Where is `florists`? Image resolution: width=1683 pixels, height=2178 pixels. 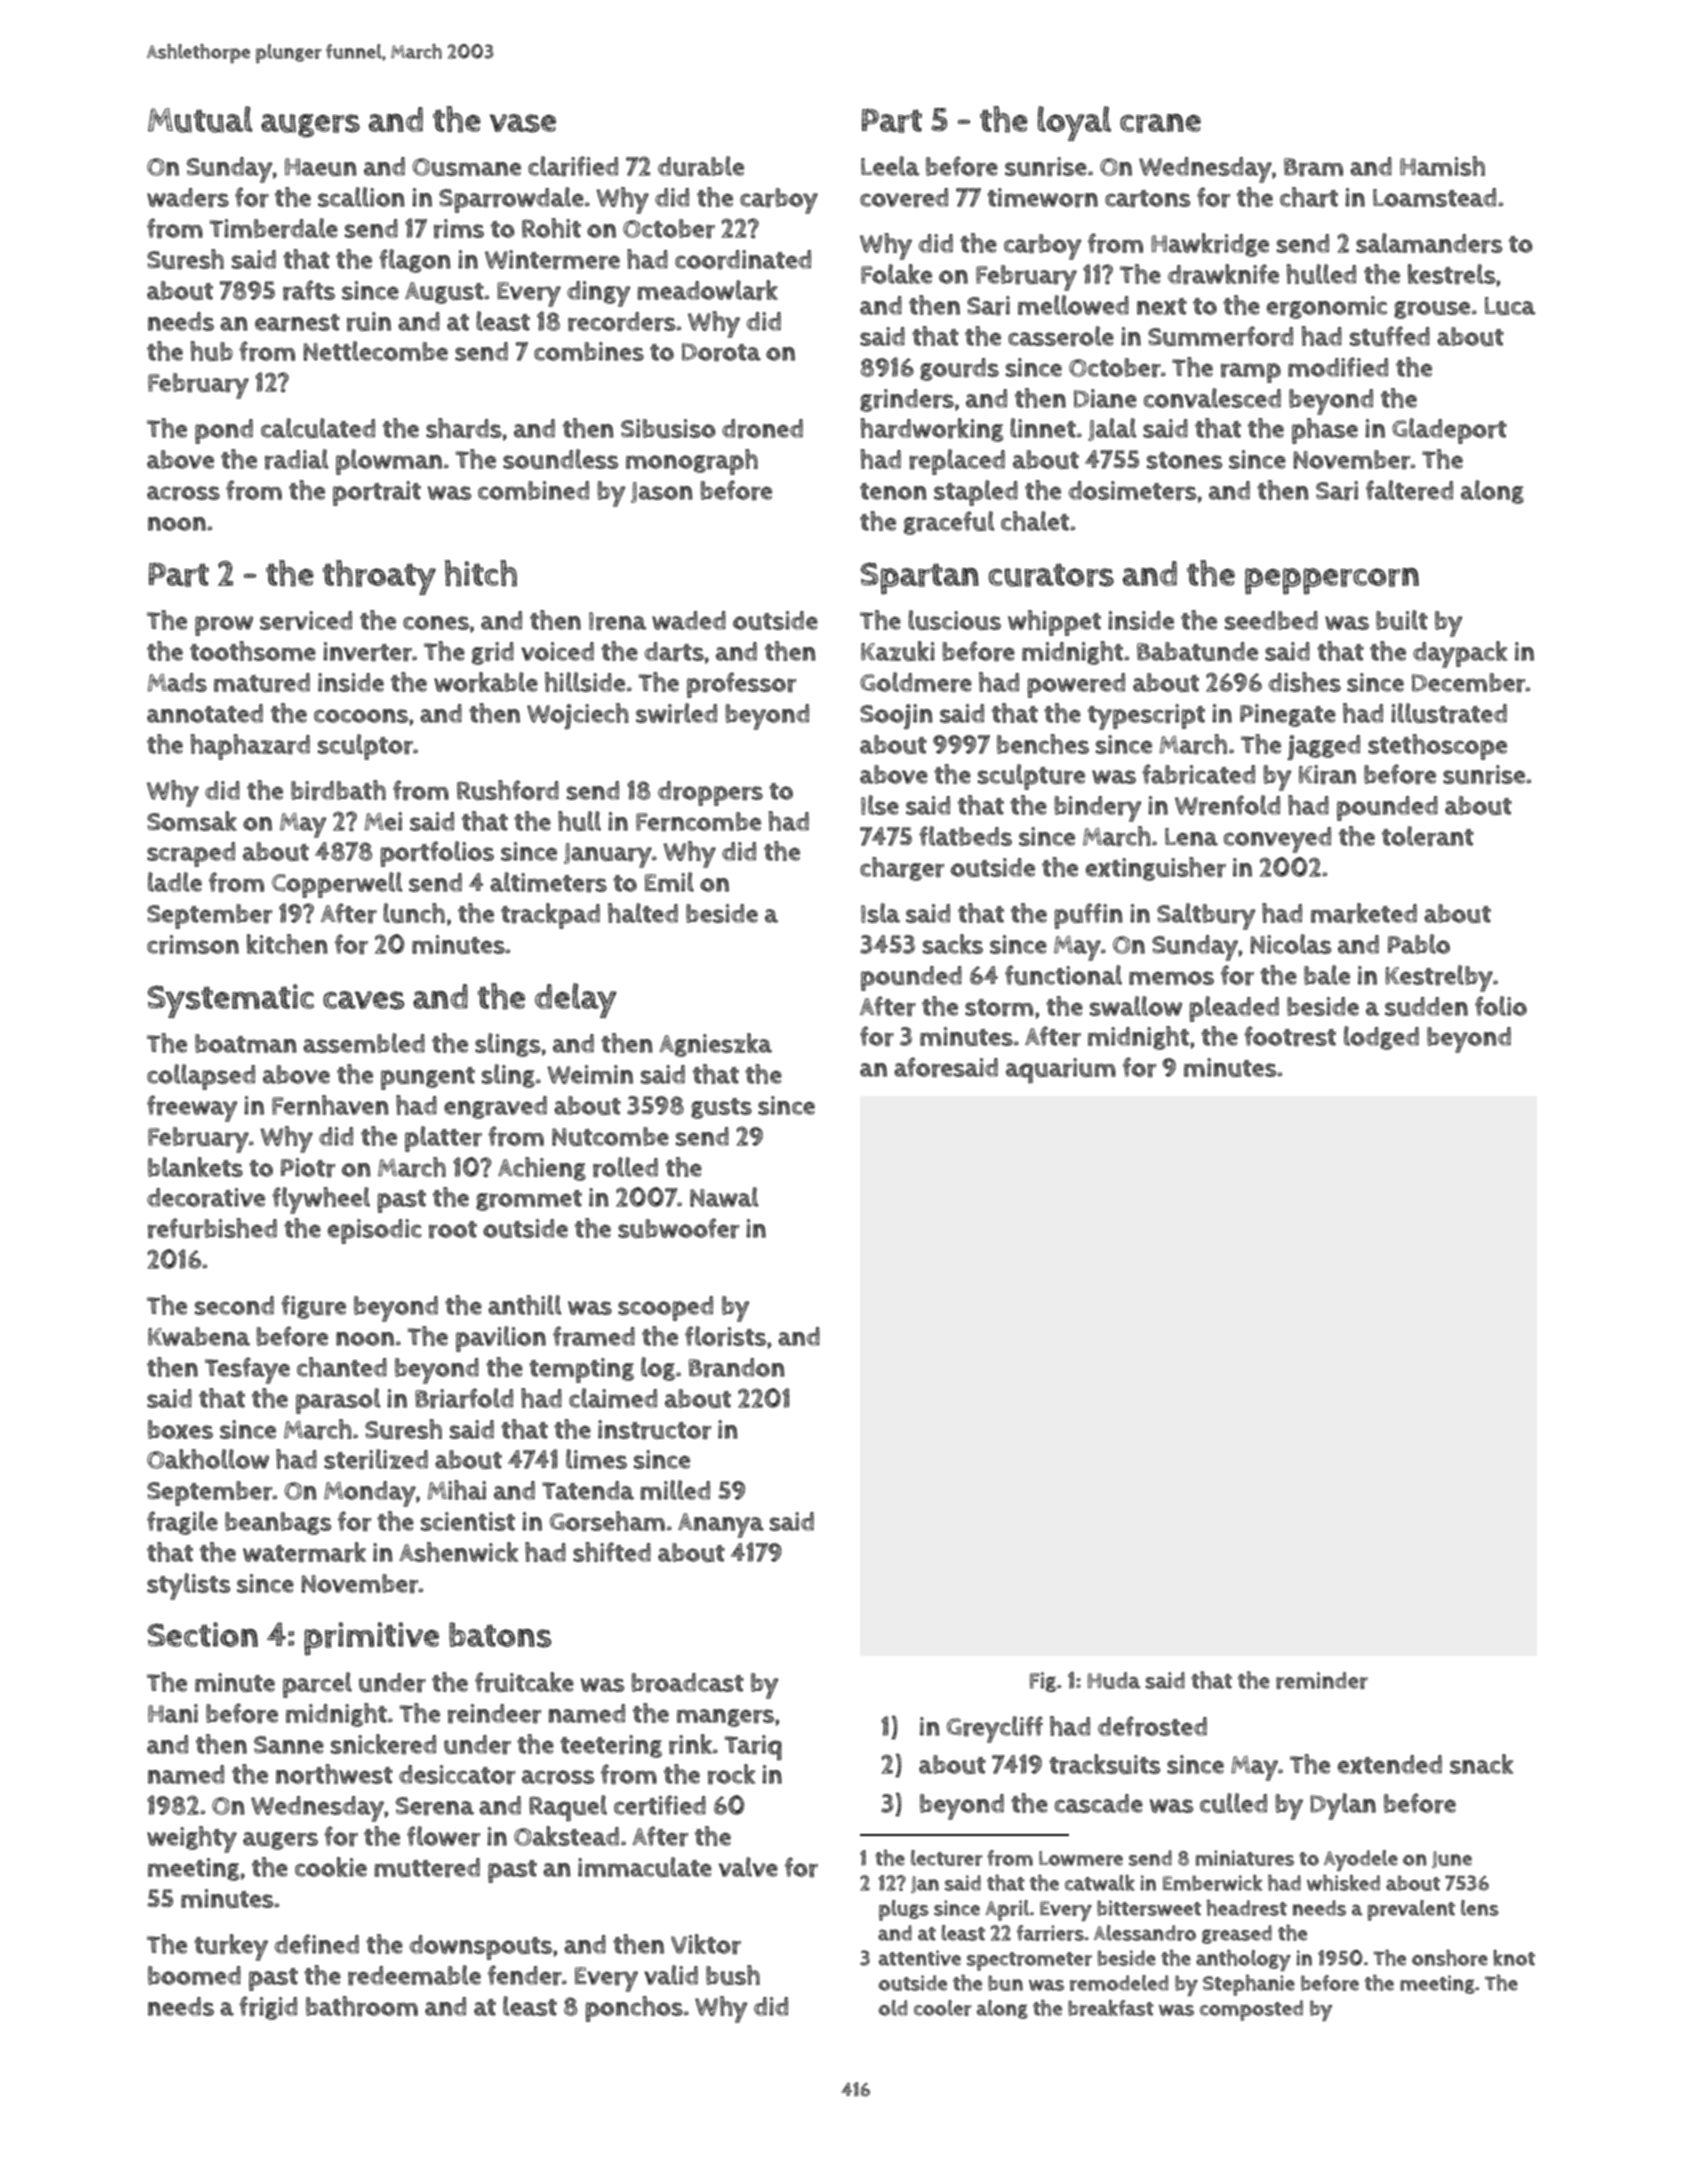 florists is located at coordinates (725, 1336).
